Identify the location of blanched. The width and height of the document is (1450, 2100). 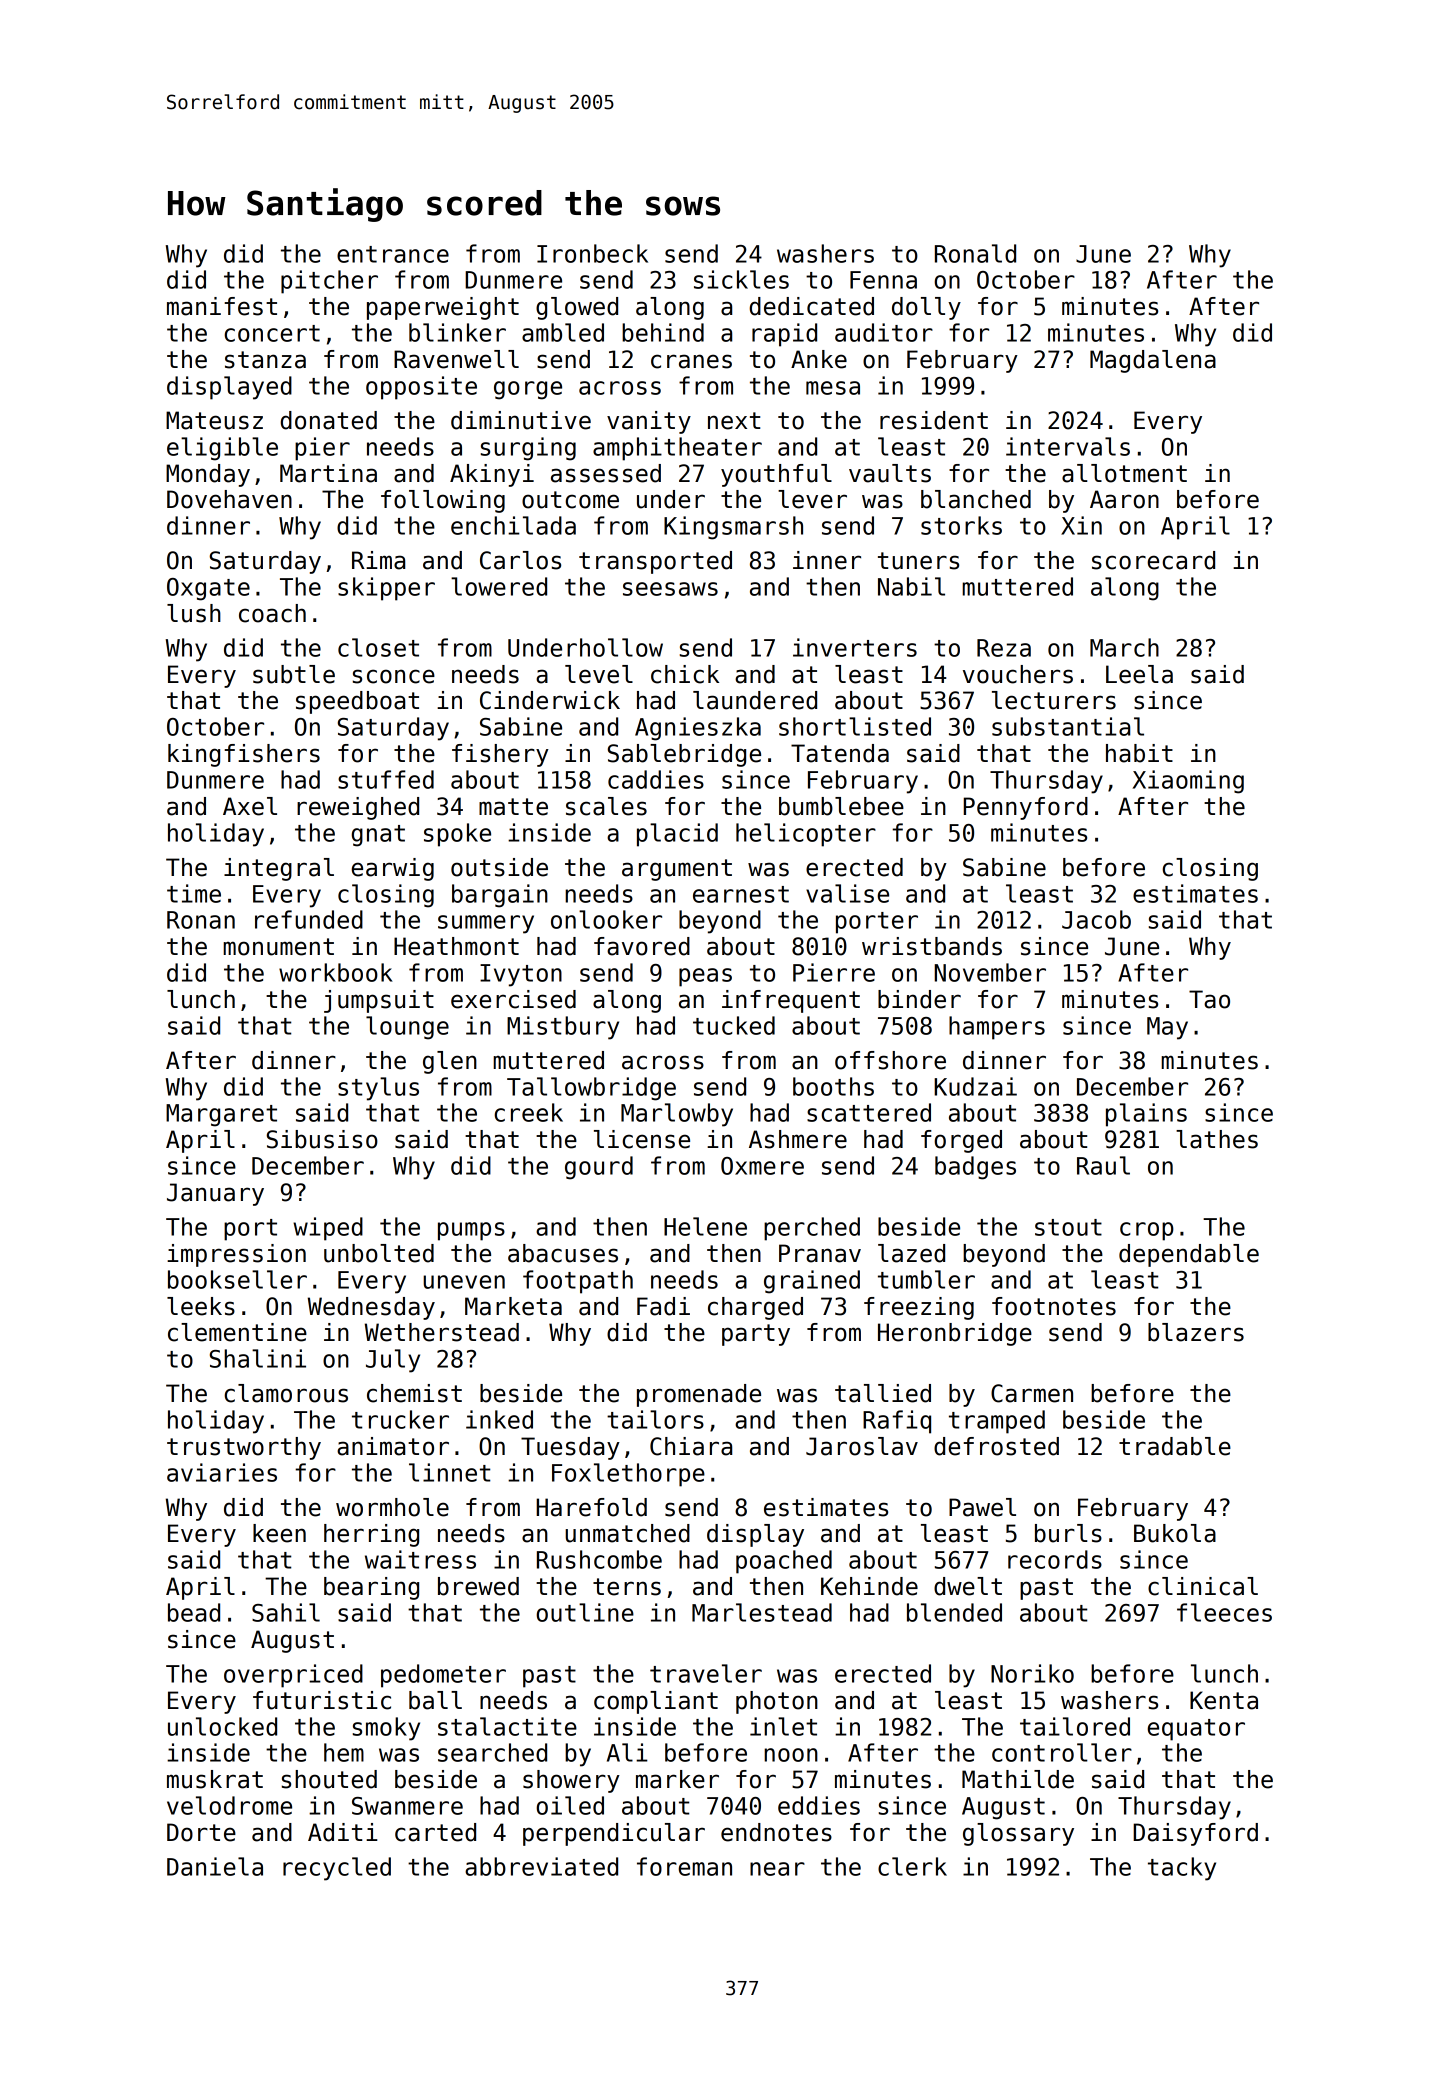
(976, 499).
